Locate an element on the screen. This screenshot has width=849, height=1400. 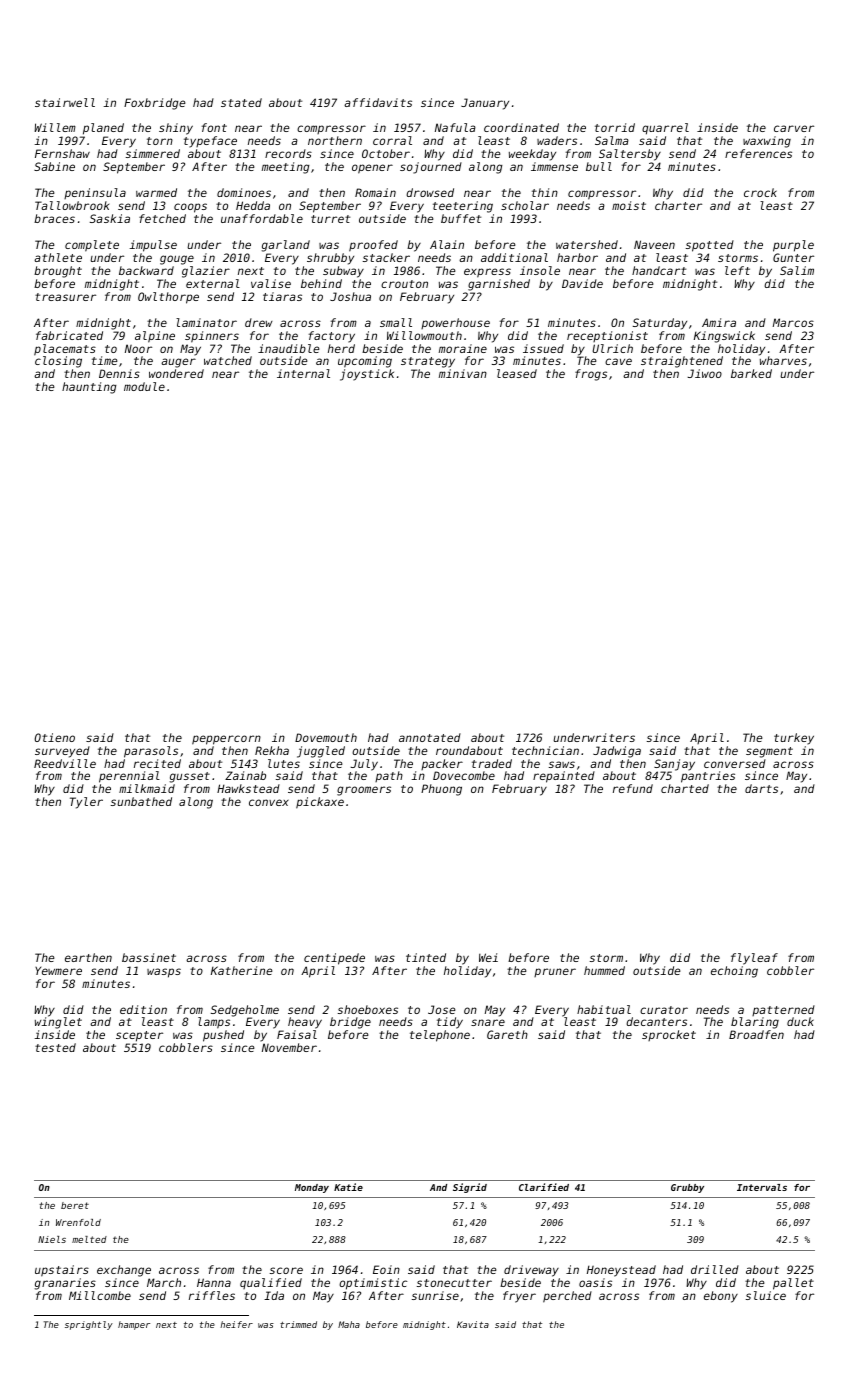
scepter is located at coordinates (139, 1036).
